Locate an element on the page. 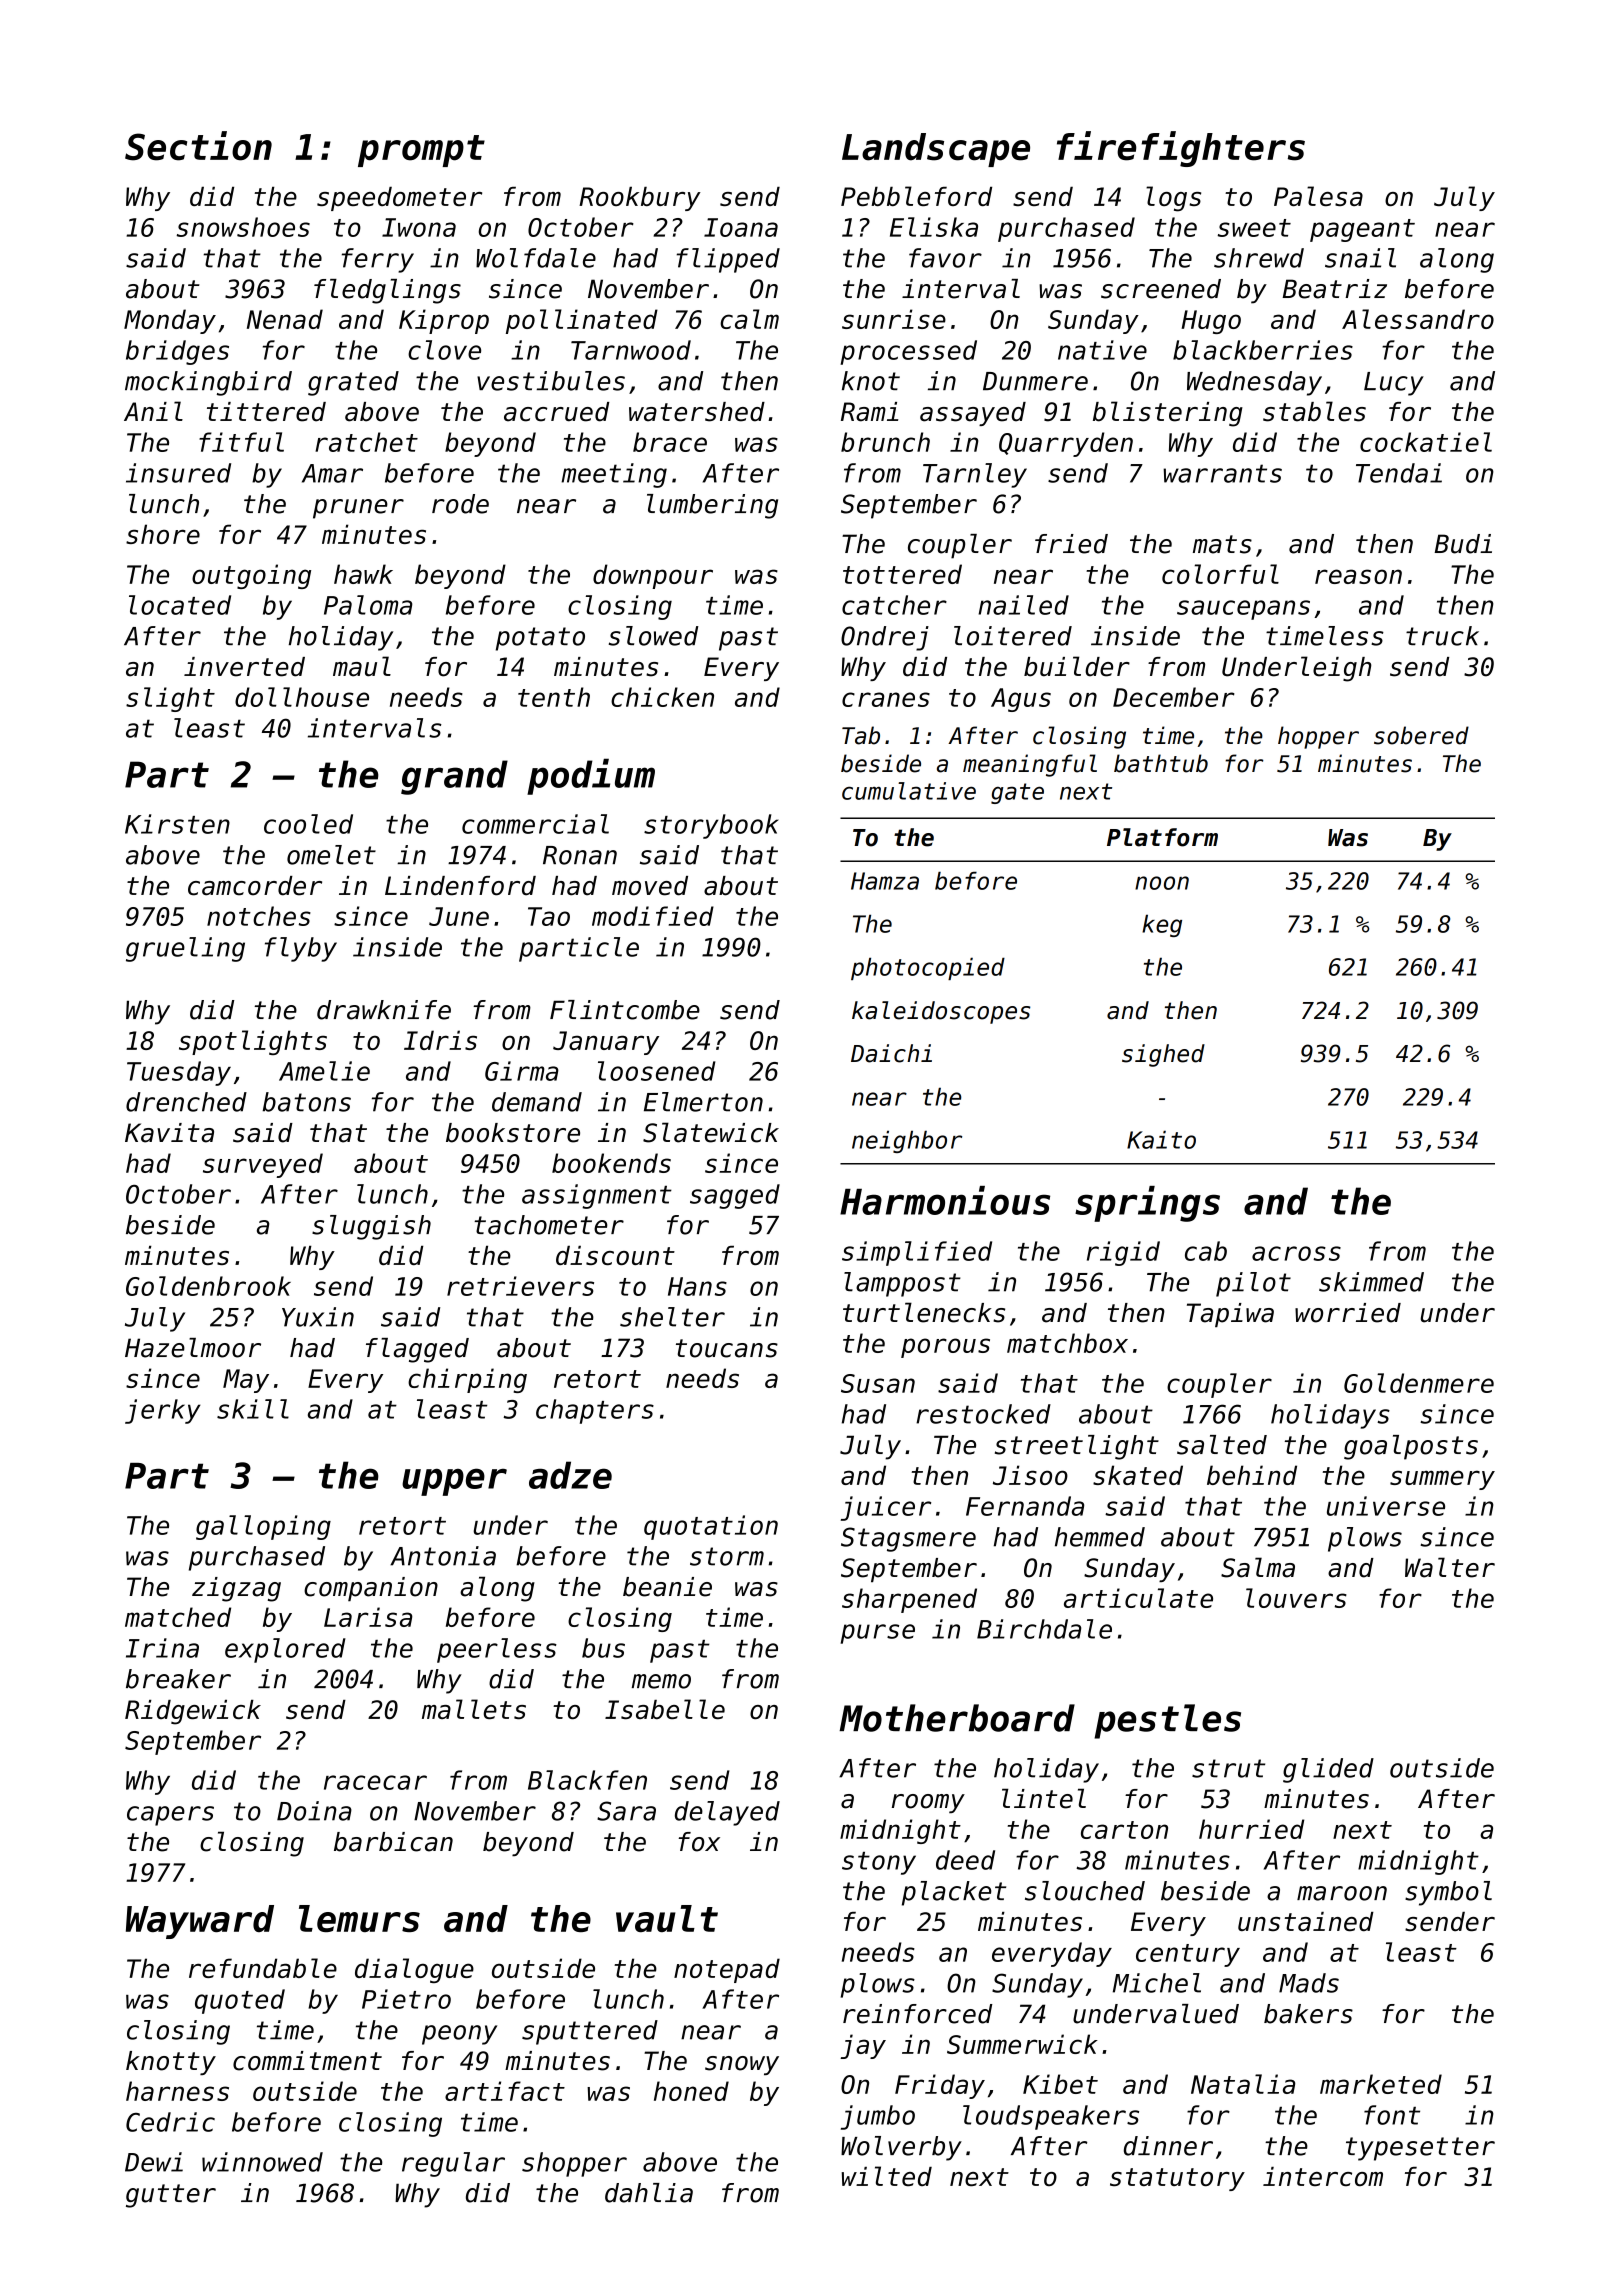 The height and width of the page is (2292, 1620). screened is located at coordinates (1161, 289).
